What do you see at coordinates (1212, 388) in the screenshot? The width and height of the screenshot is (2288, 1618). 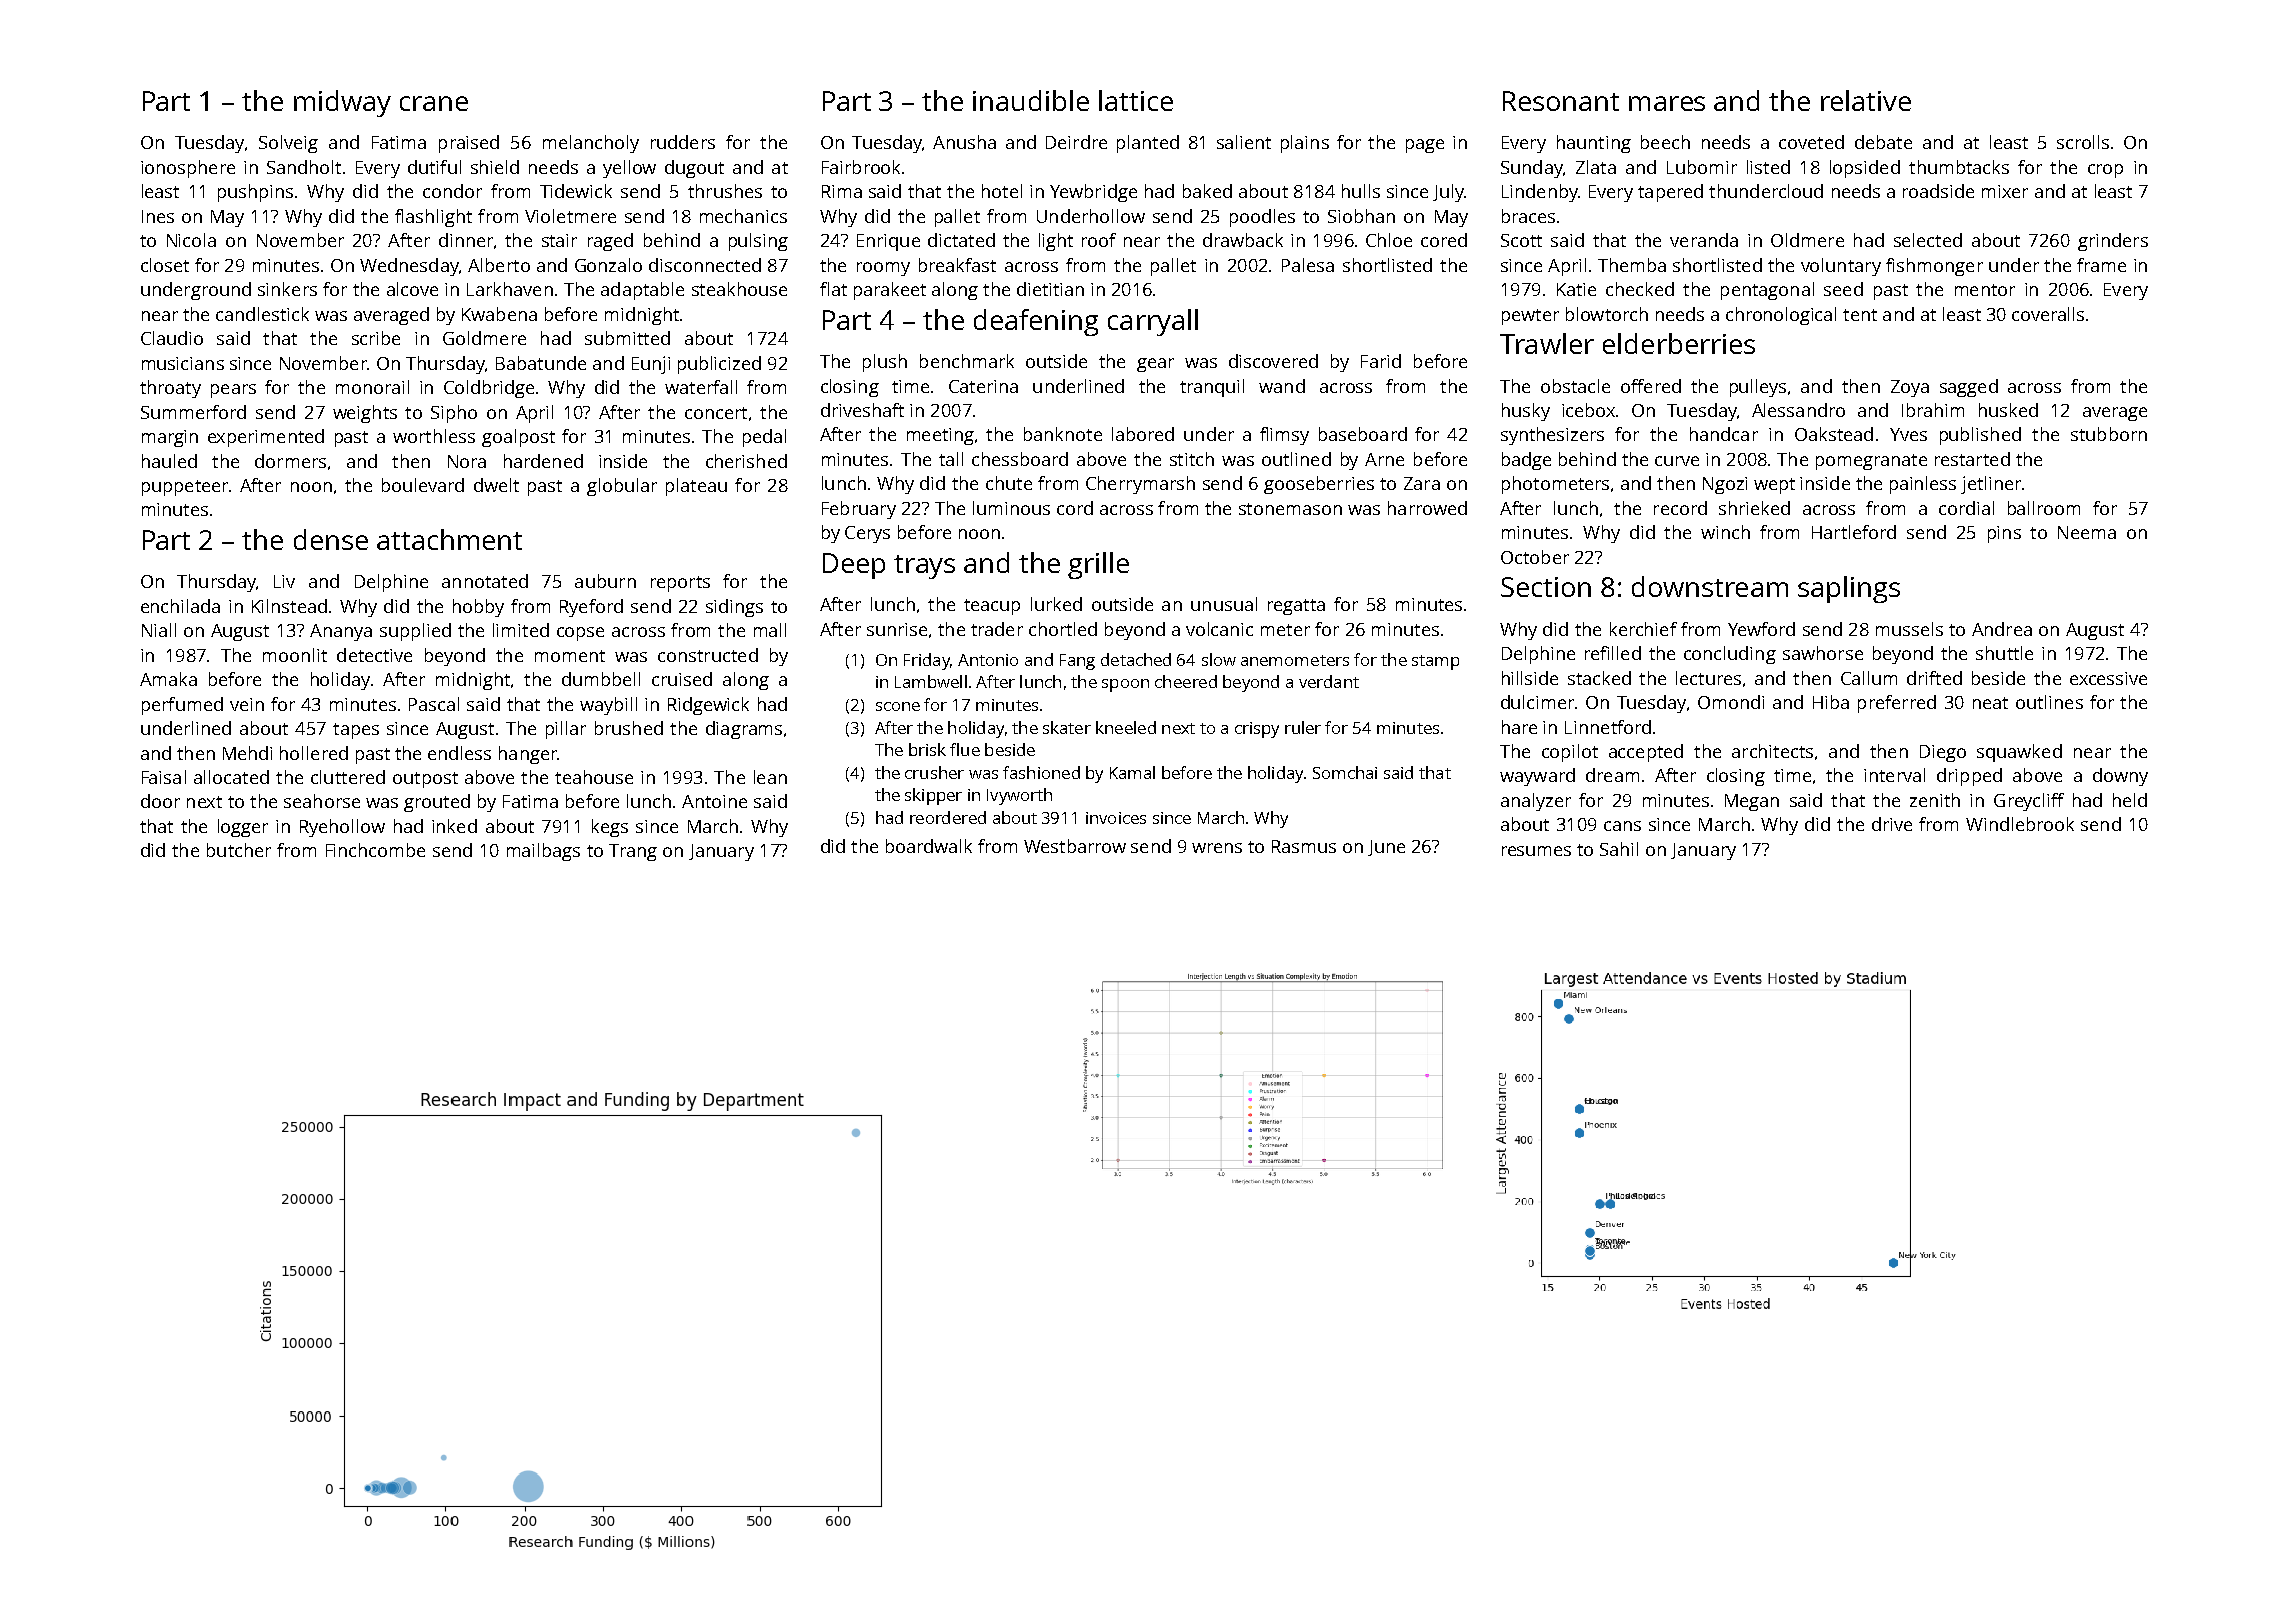 I see `tranquil` at bounding box center [1212, 388].
